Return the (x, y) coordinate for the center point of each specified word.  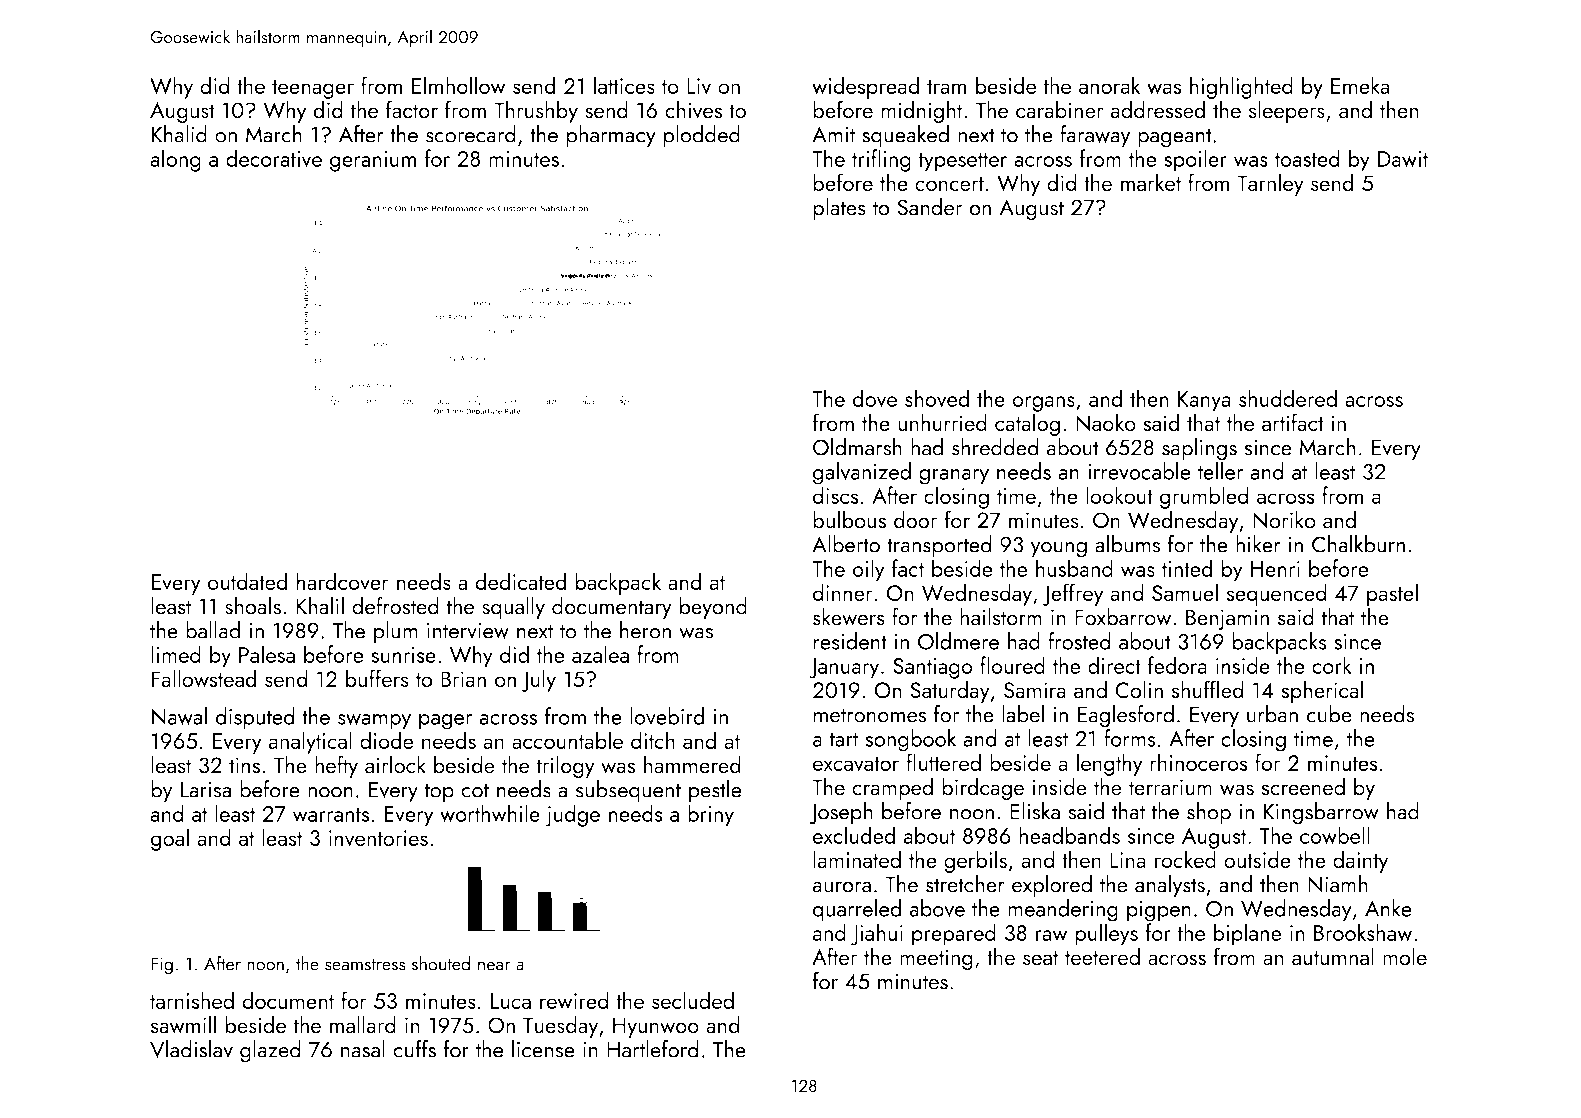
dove (874, 398)
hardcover (342, 581)
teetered (1102, 956)
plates (839, 209)
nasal (363, 1049)
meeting (936, 959)
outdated (247, 581)
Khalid (179, 134)
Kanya (1204, 401)
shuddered (1288, 398)
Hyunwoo (656, 1027)
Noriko (1284, 519)
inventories (378, 838)
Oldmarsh (857, 447)
